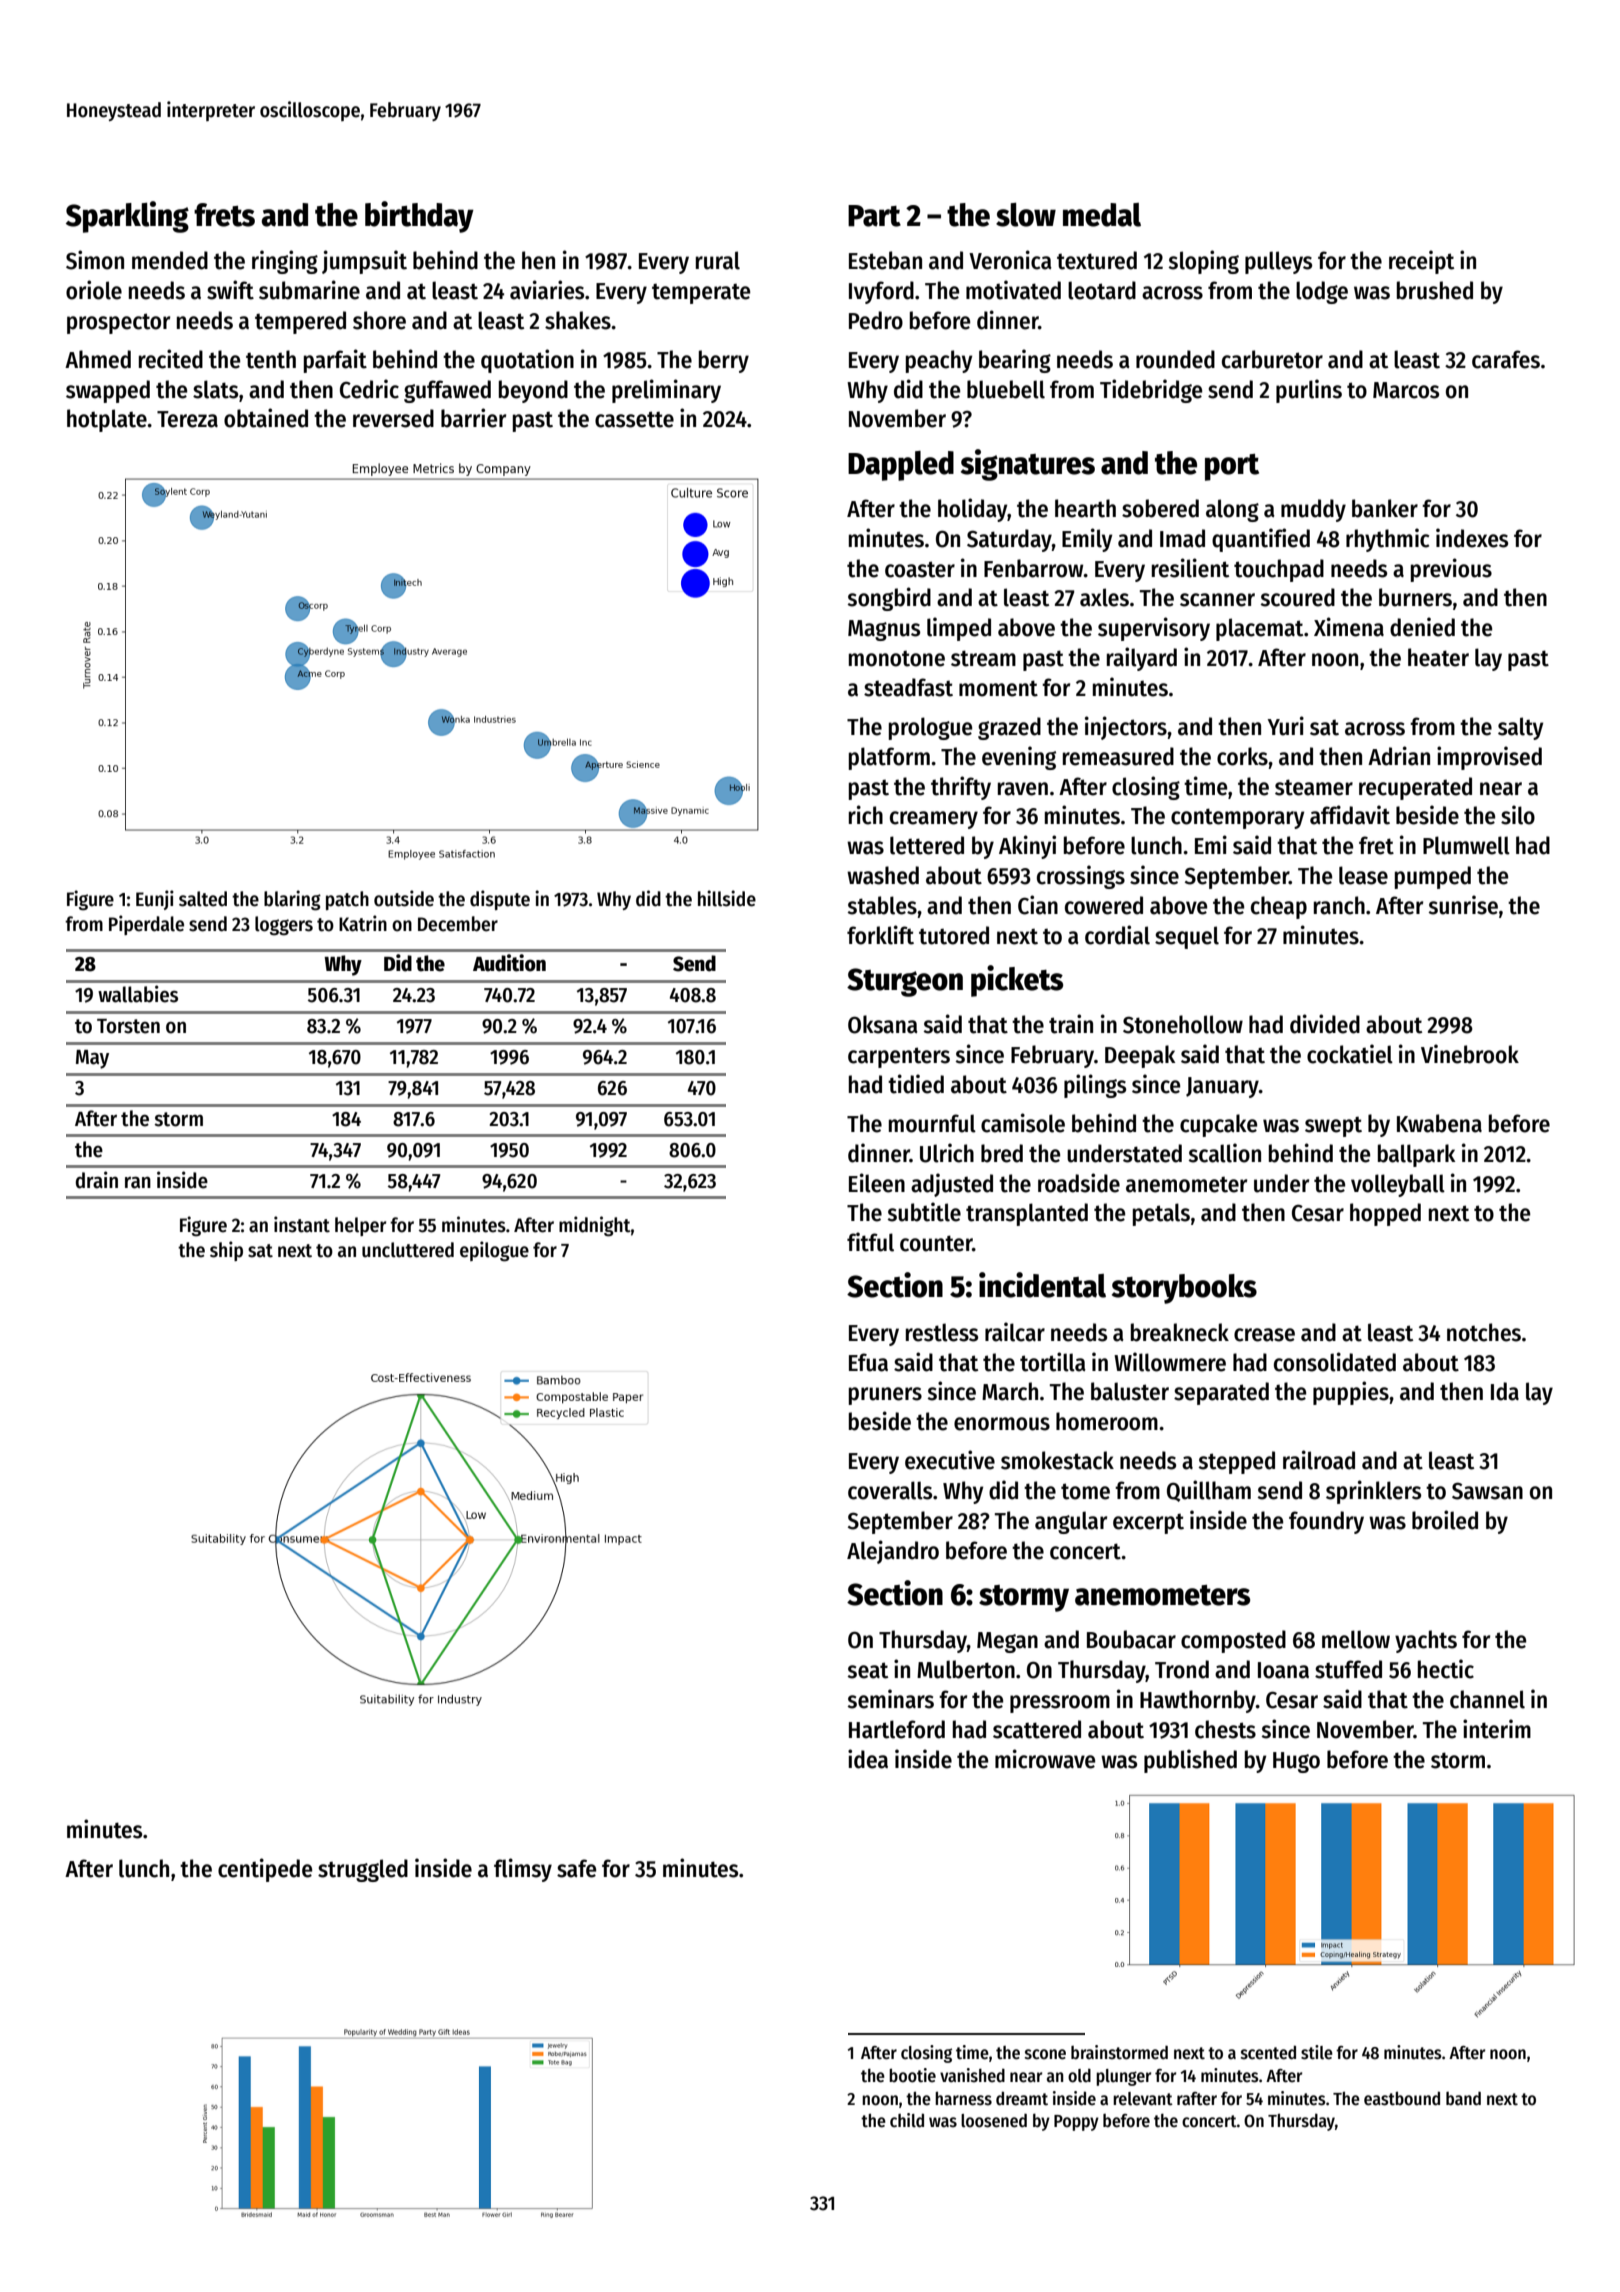  Describe the element at coordinates (404, 898) in the screenshot. I see `outside` at that location.
